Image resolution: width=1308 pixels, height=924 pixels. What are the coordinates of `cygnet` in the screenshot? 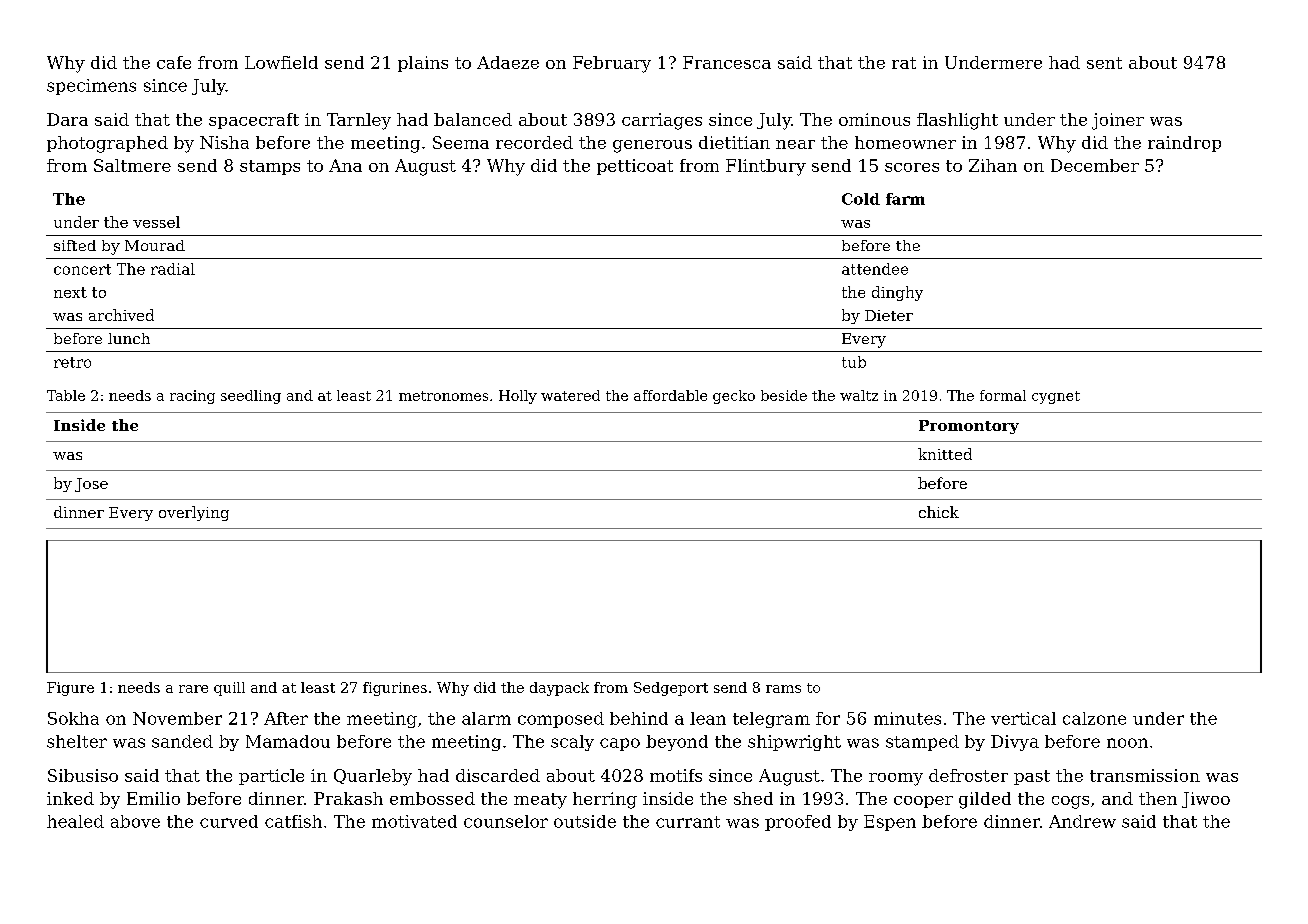 It's located at (1056, 397).
